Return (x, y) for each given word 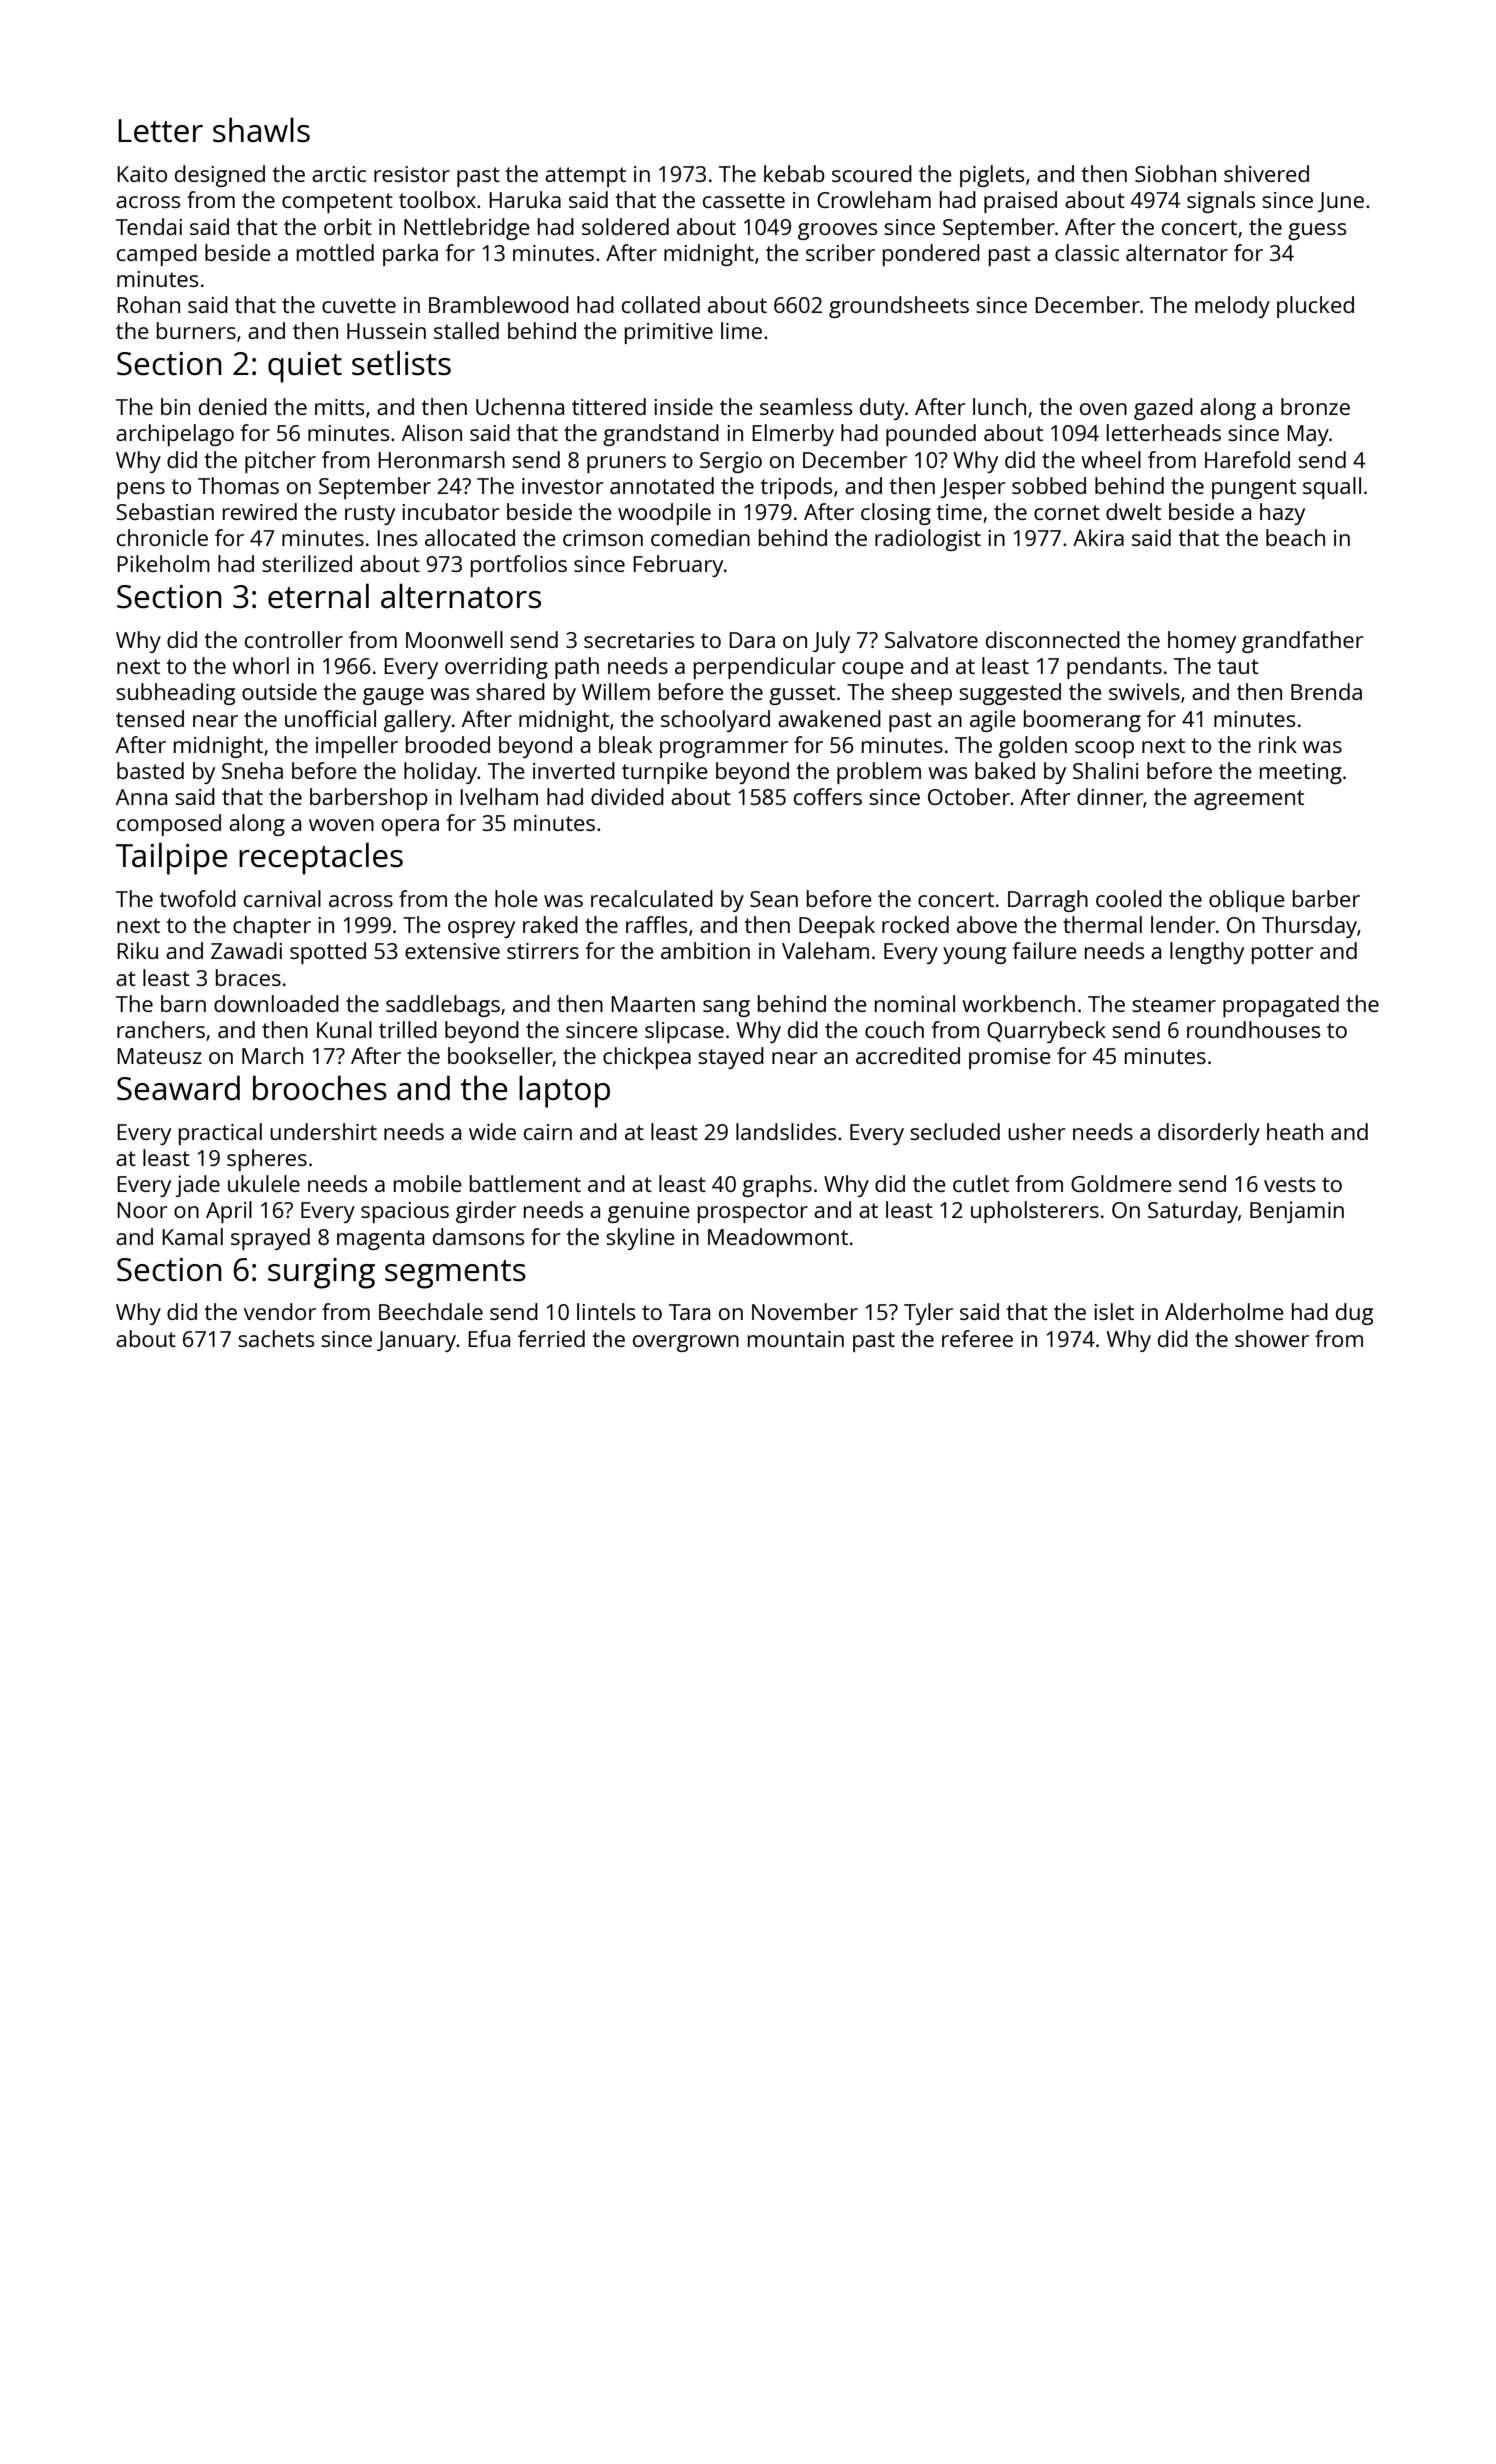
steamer (1174, 1004)
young (974, 955)
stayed (731, 1058)
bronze (1315, 406)
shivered (1266, 173)
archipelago (175, 435)
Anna (141, 797)
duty (882, 409)
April (229, 1212)
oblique (1247, 901)
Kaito (142, 174)
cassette (744, 200)
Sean (774, 899)
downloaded (276, 1003)
